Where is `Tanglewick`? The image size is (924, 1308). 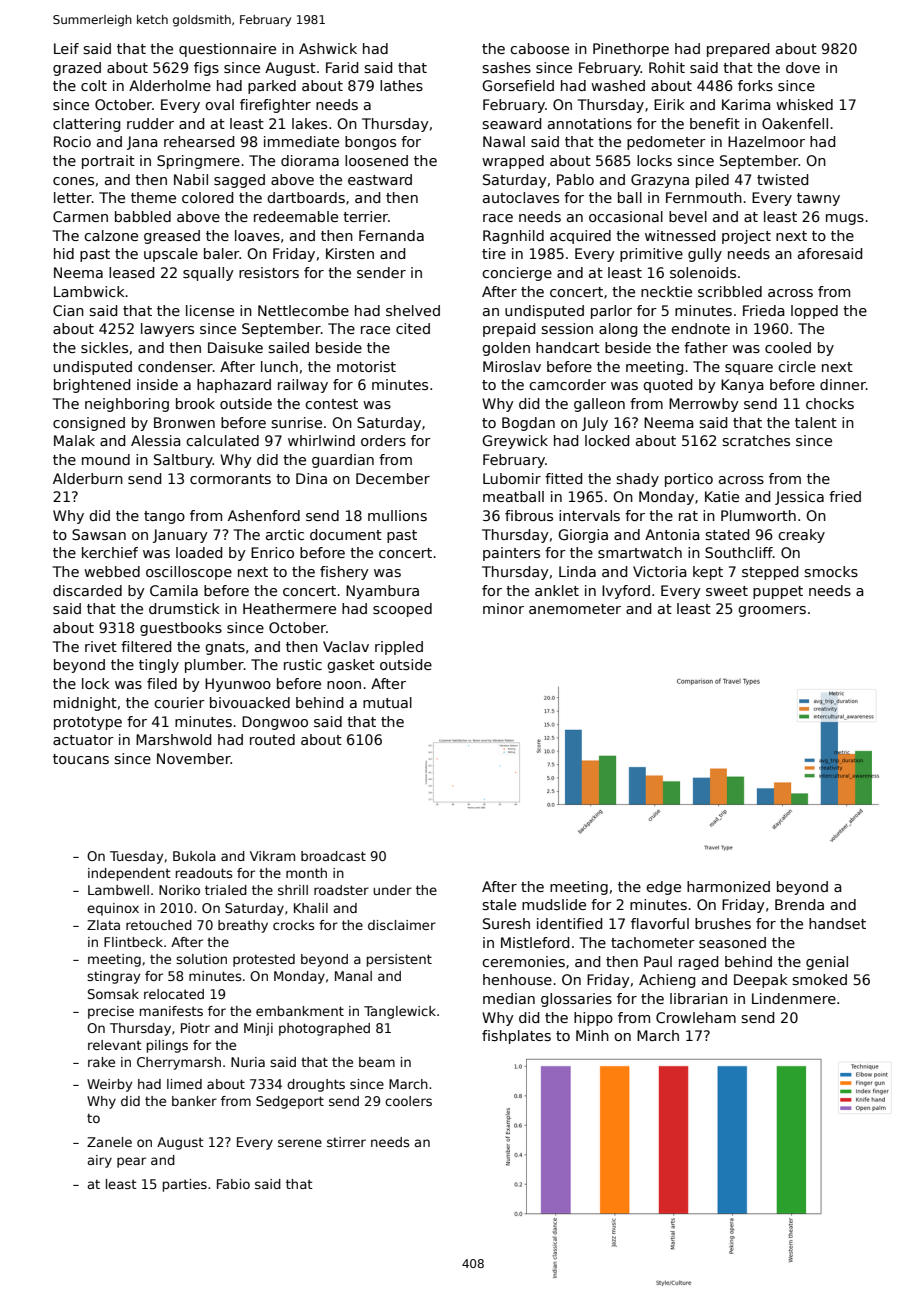
Tanglewick is located at coordinates (400, 1012).
